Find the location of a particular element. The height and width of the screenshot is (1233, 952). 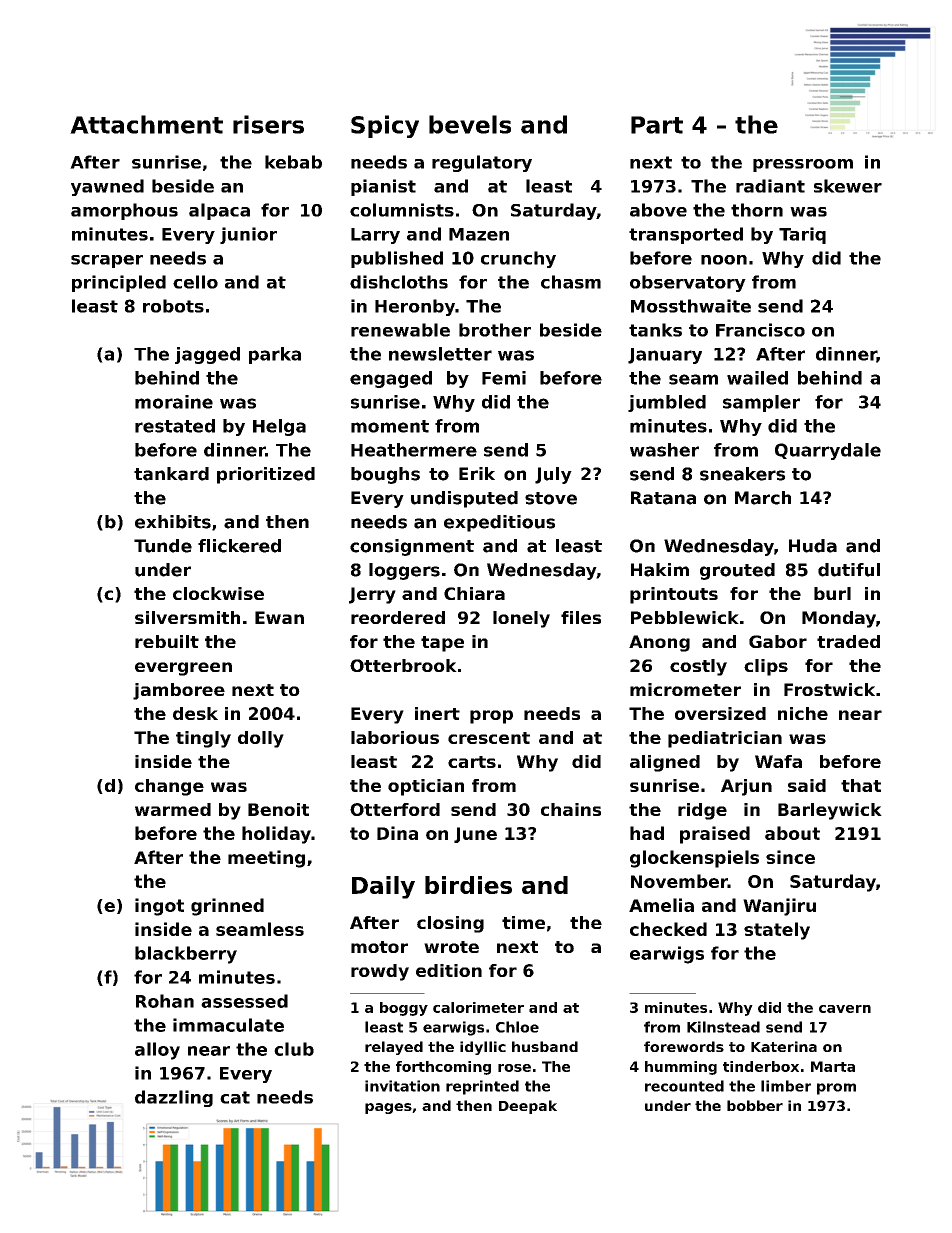

renewable is located at coordinates (400, 330).
